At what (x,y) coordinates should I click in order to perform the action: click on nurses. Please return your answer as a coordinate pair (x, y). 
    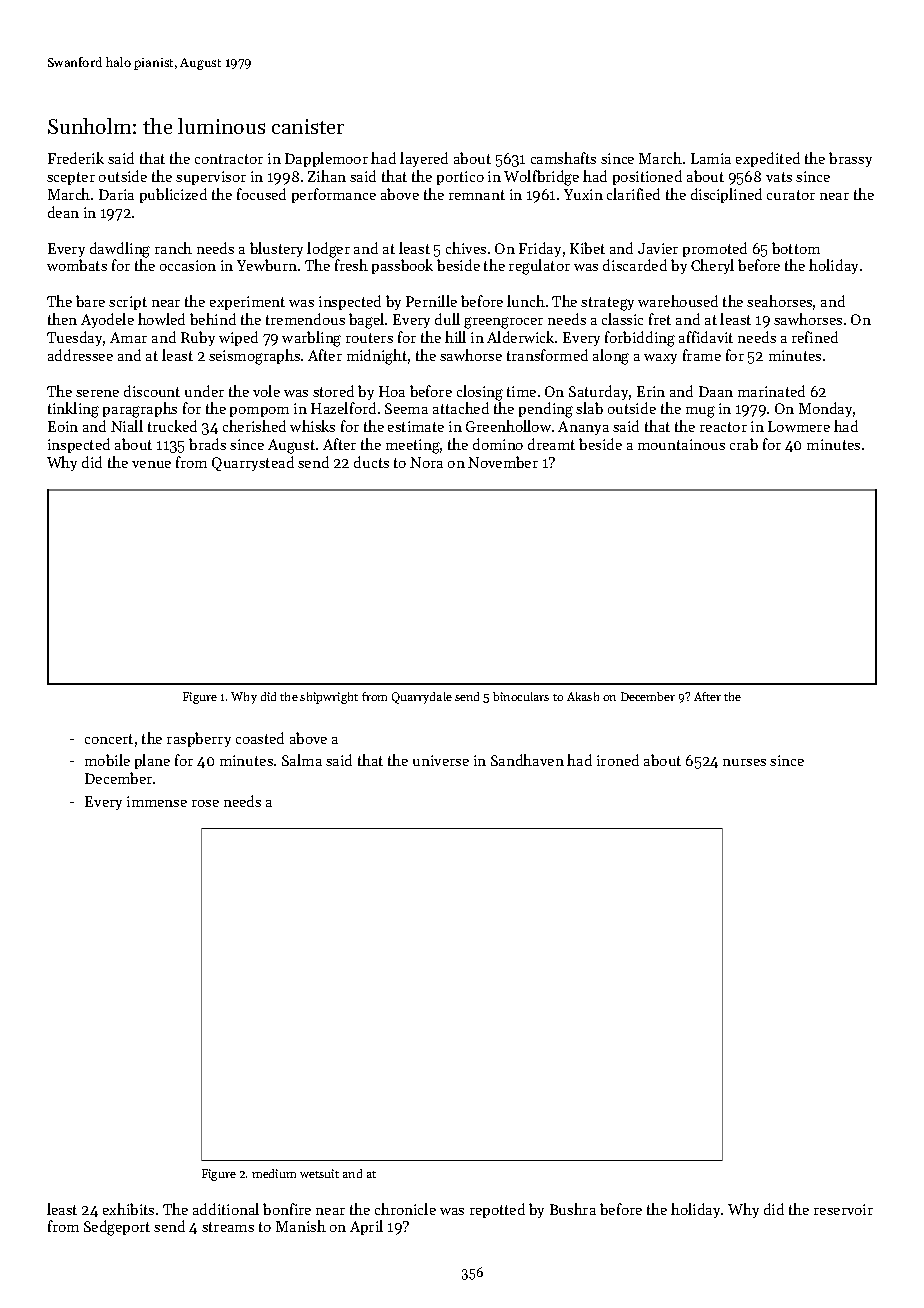
    Looking at the image, I should click on (744, 762).
